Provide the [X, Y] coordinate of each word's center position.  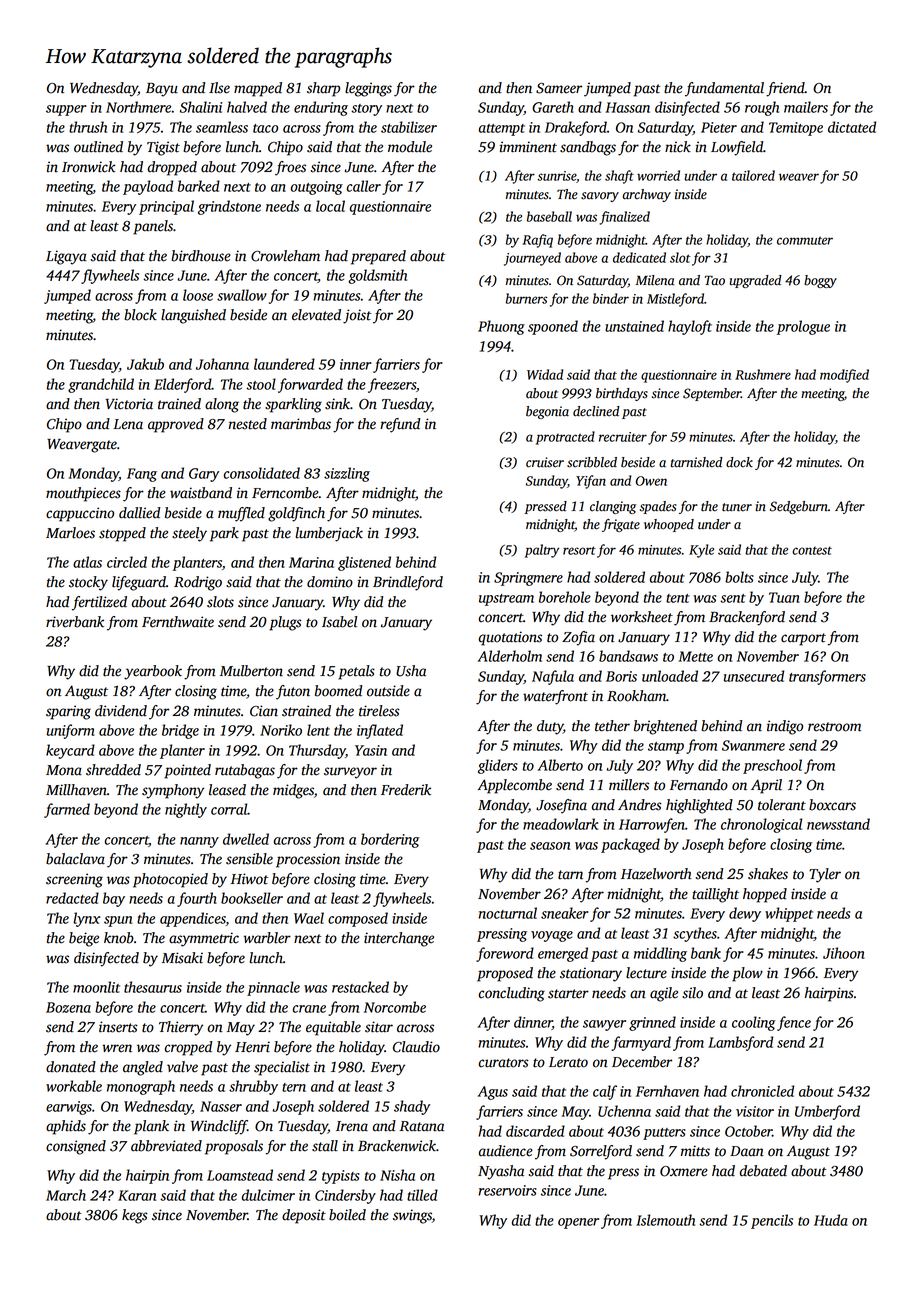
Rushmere [763, 374]
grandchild [101, 385]
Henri [252, 1047]
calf [605, 1092]
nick [678, 147]
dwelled [246, 839]
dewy [745, 914]
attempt [502, 130]
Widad [545, 374]
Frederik [406, 790]
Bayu [162, 90]
